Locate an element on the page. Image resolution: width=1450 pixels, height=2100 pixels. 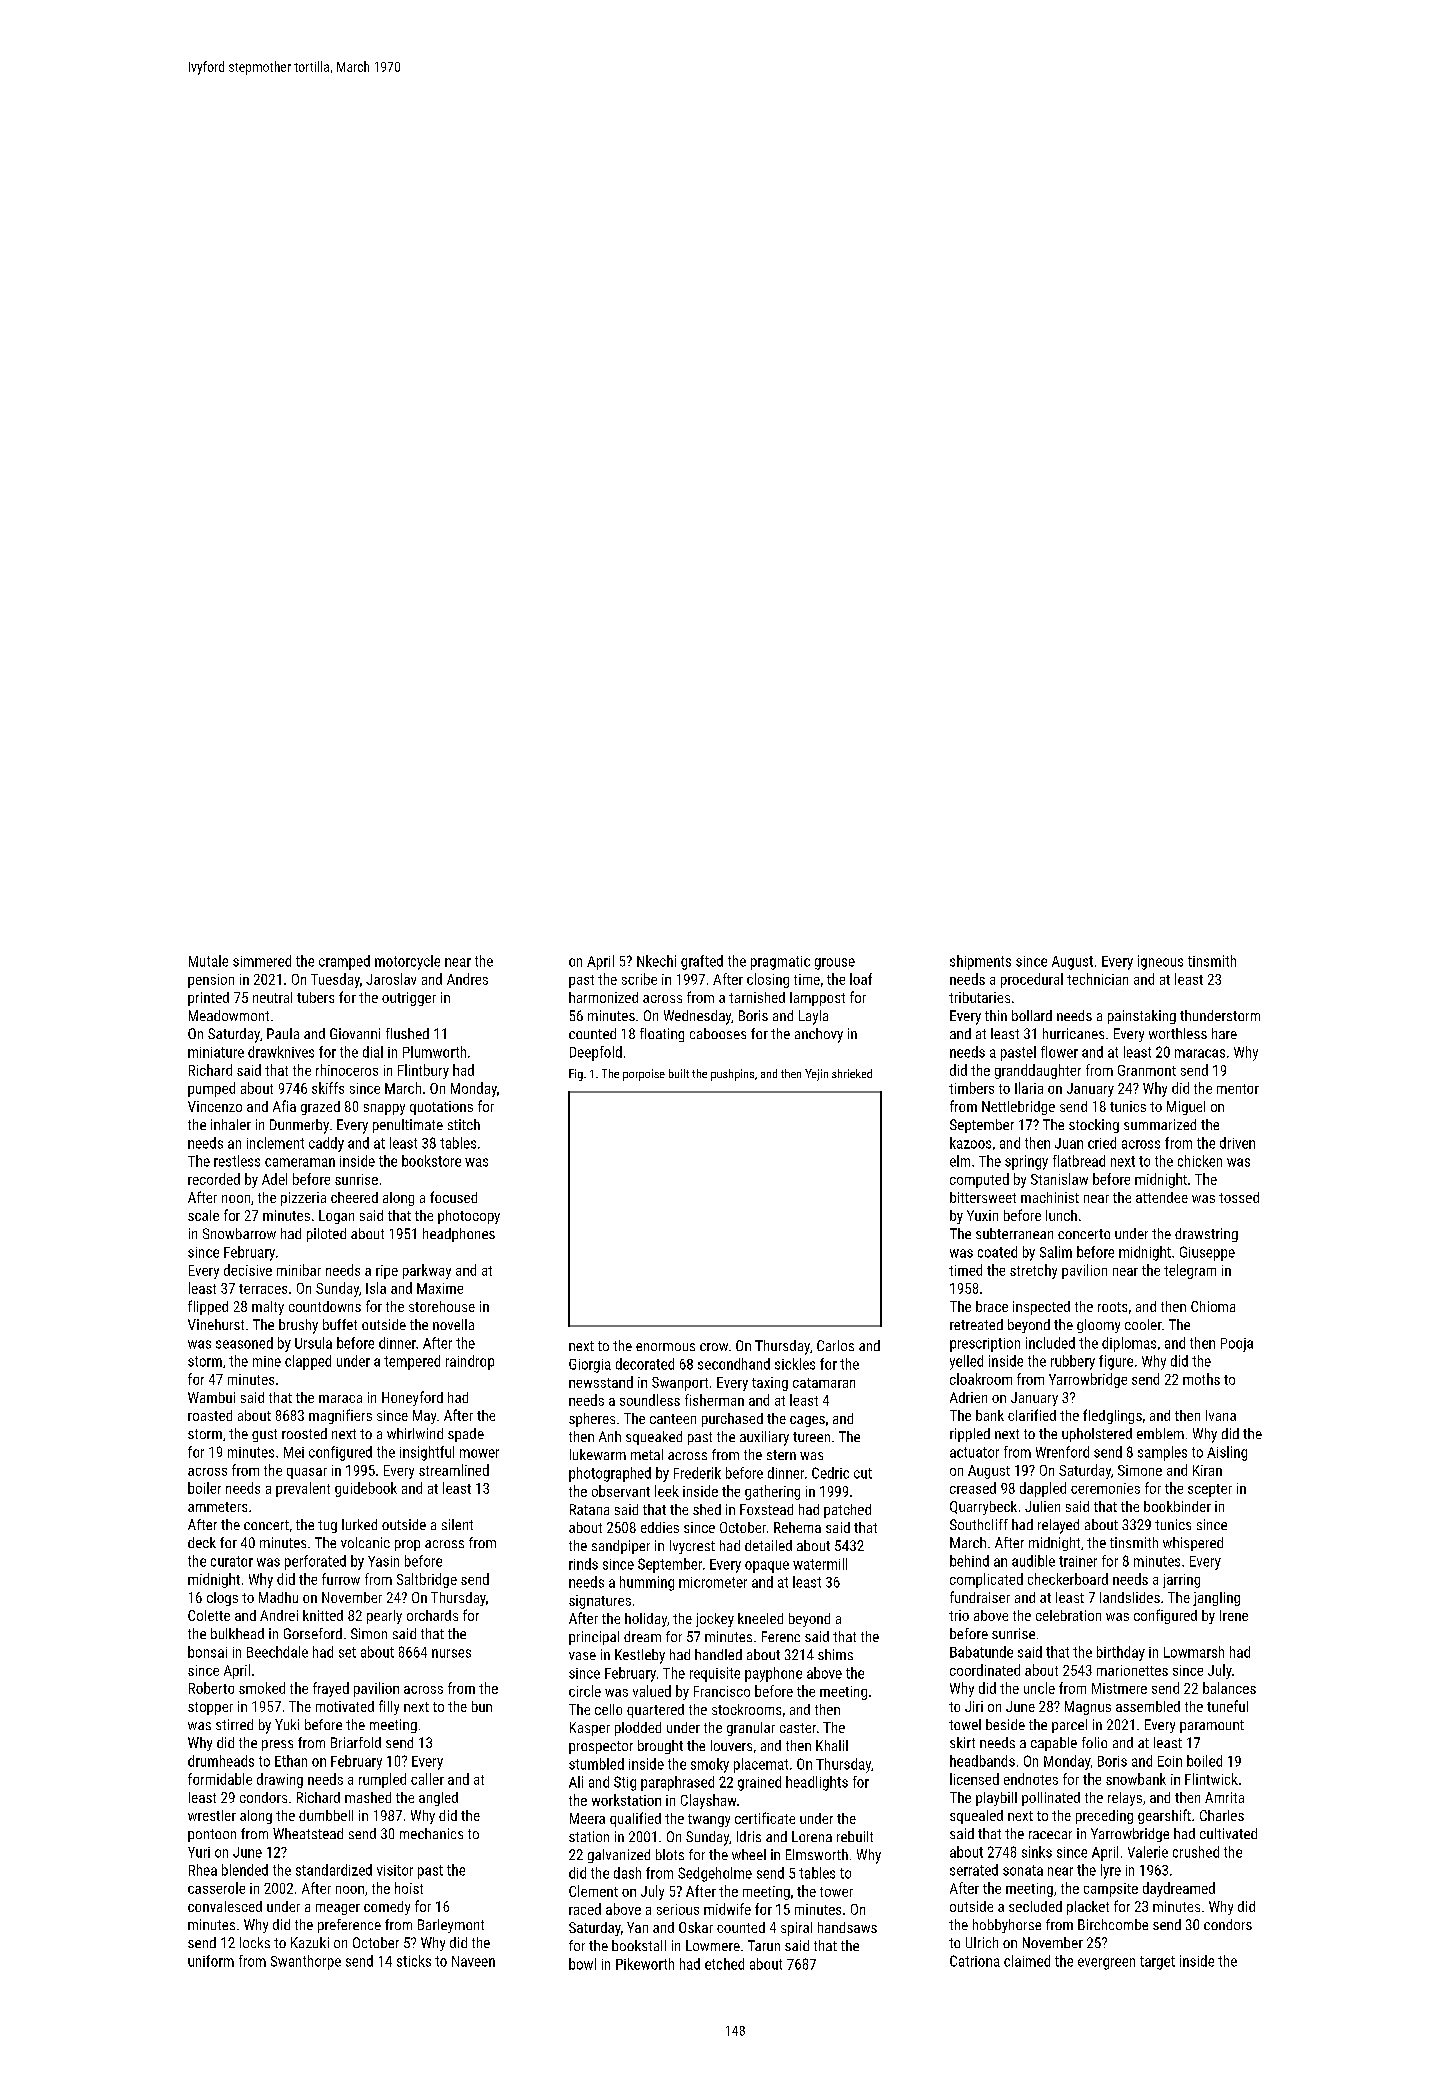
Yuxin is located at coordinates (982, 1215).
